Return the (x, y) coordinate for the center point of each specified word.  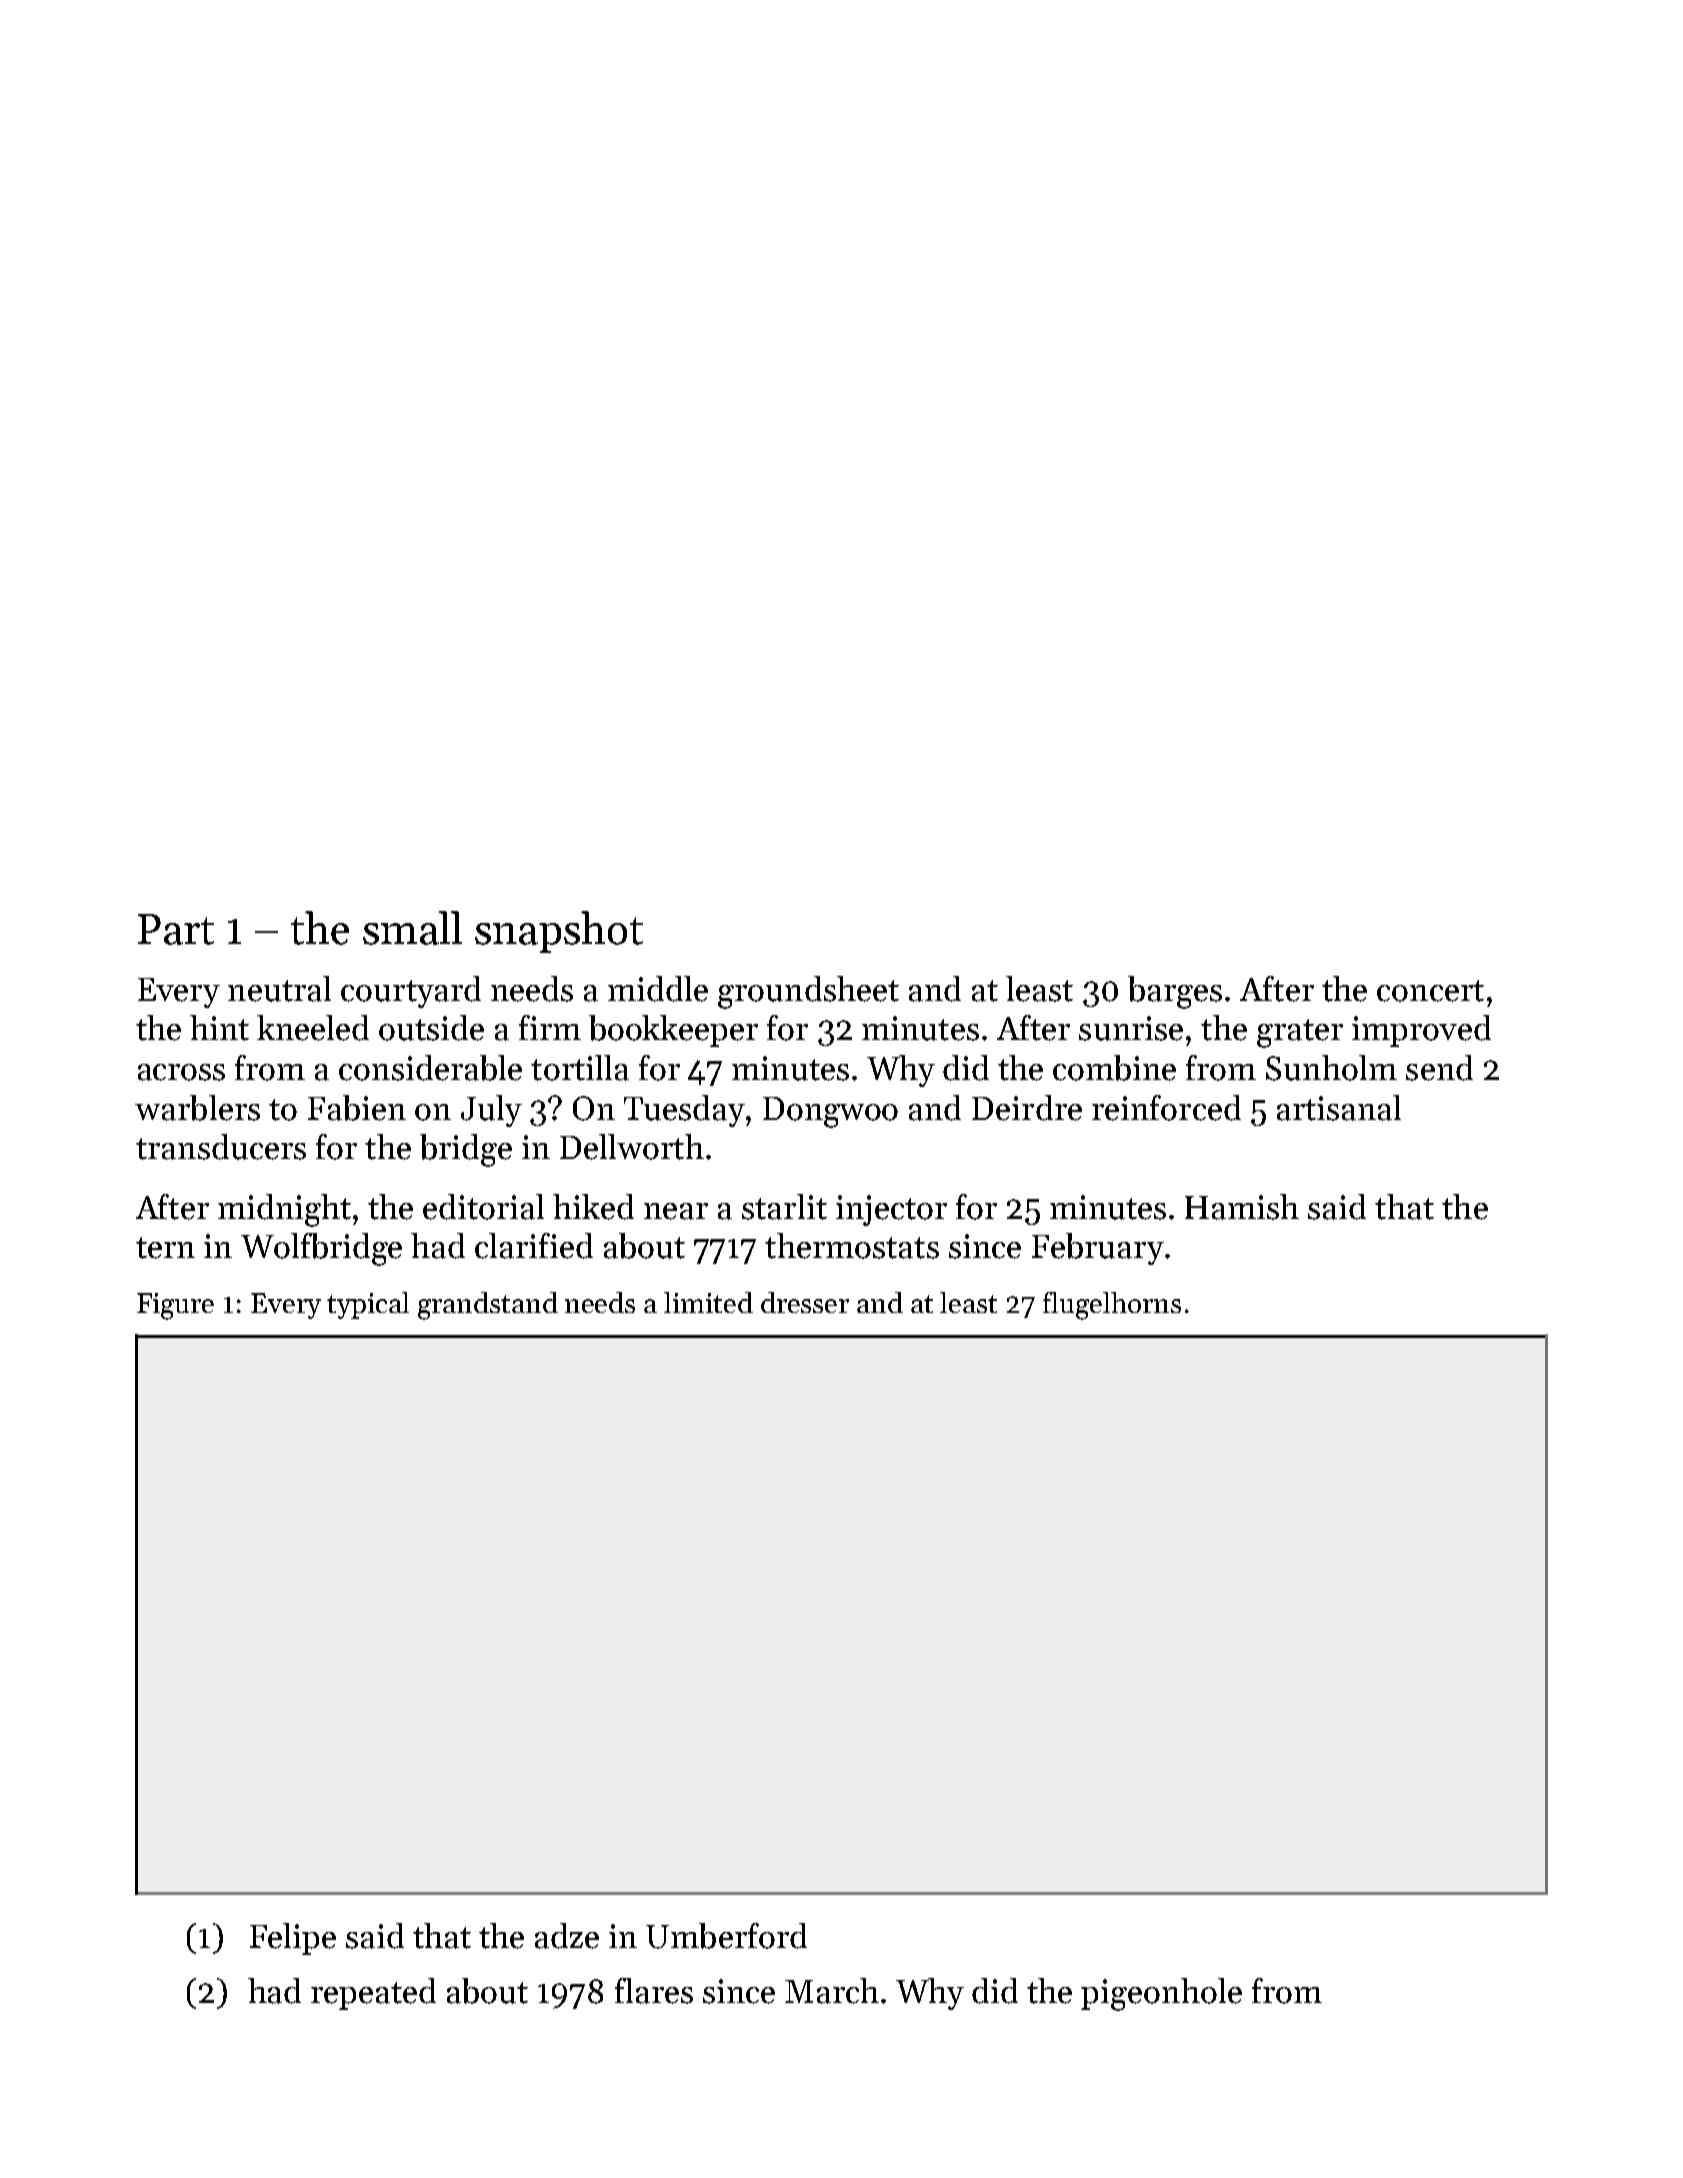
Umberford (726, 1936)
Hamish (1242, 1207)
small (412, 928)
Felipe (293, 1939)
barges (1175, 992)
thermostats (852, 1246)
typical (368, 1305)
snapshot (559, 932)
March (832, 1991)
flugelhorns (1112, 1306)
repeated (373, 1994)
